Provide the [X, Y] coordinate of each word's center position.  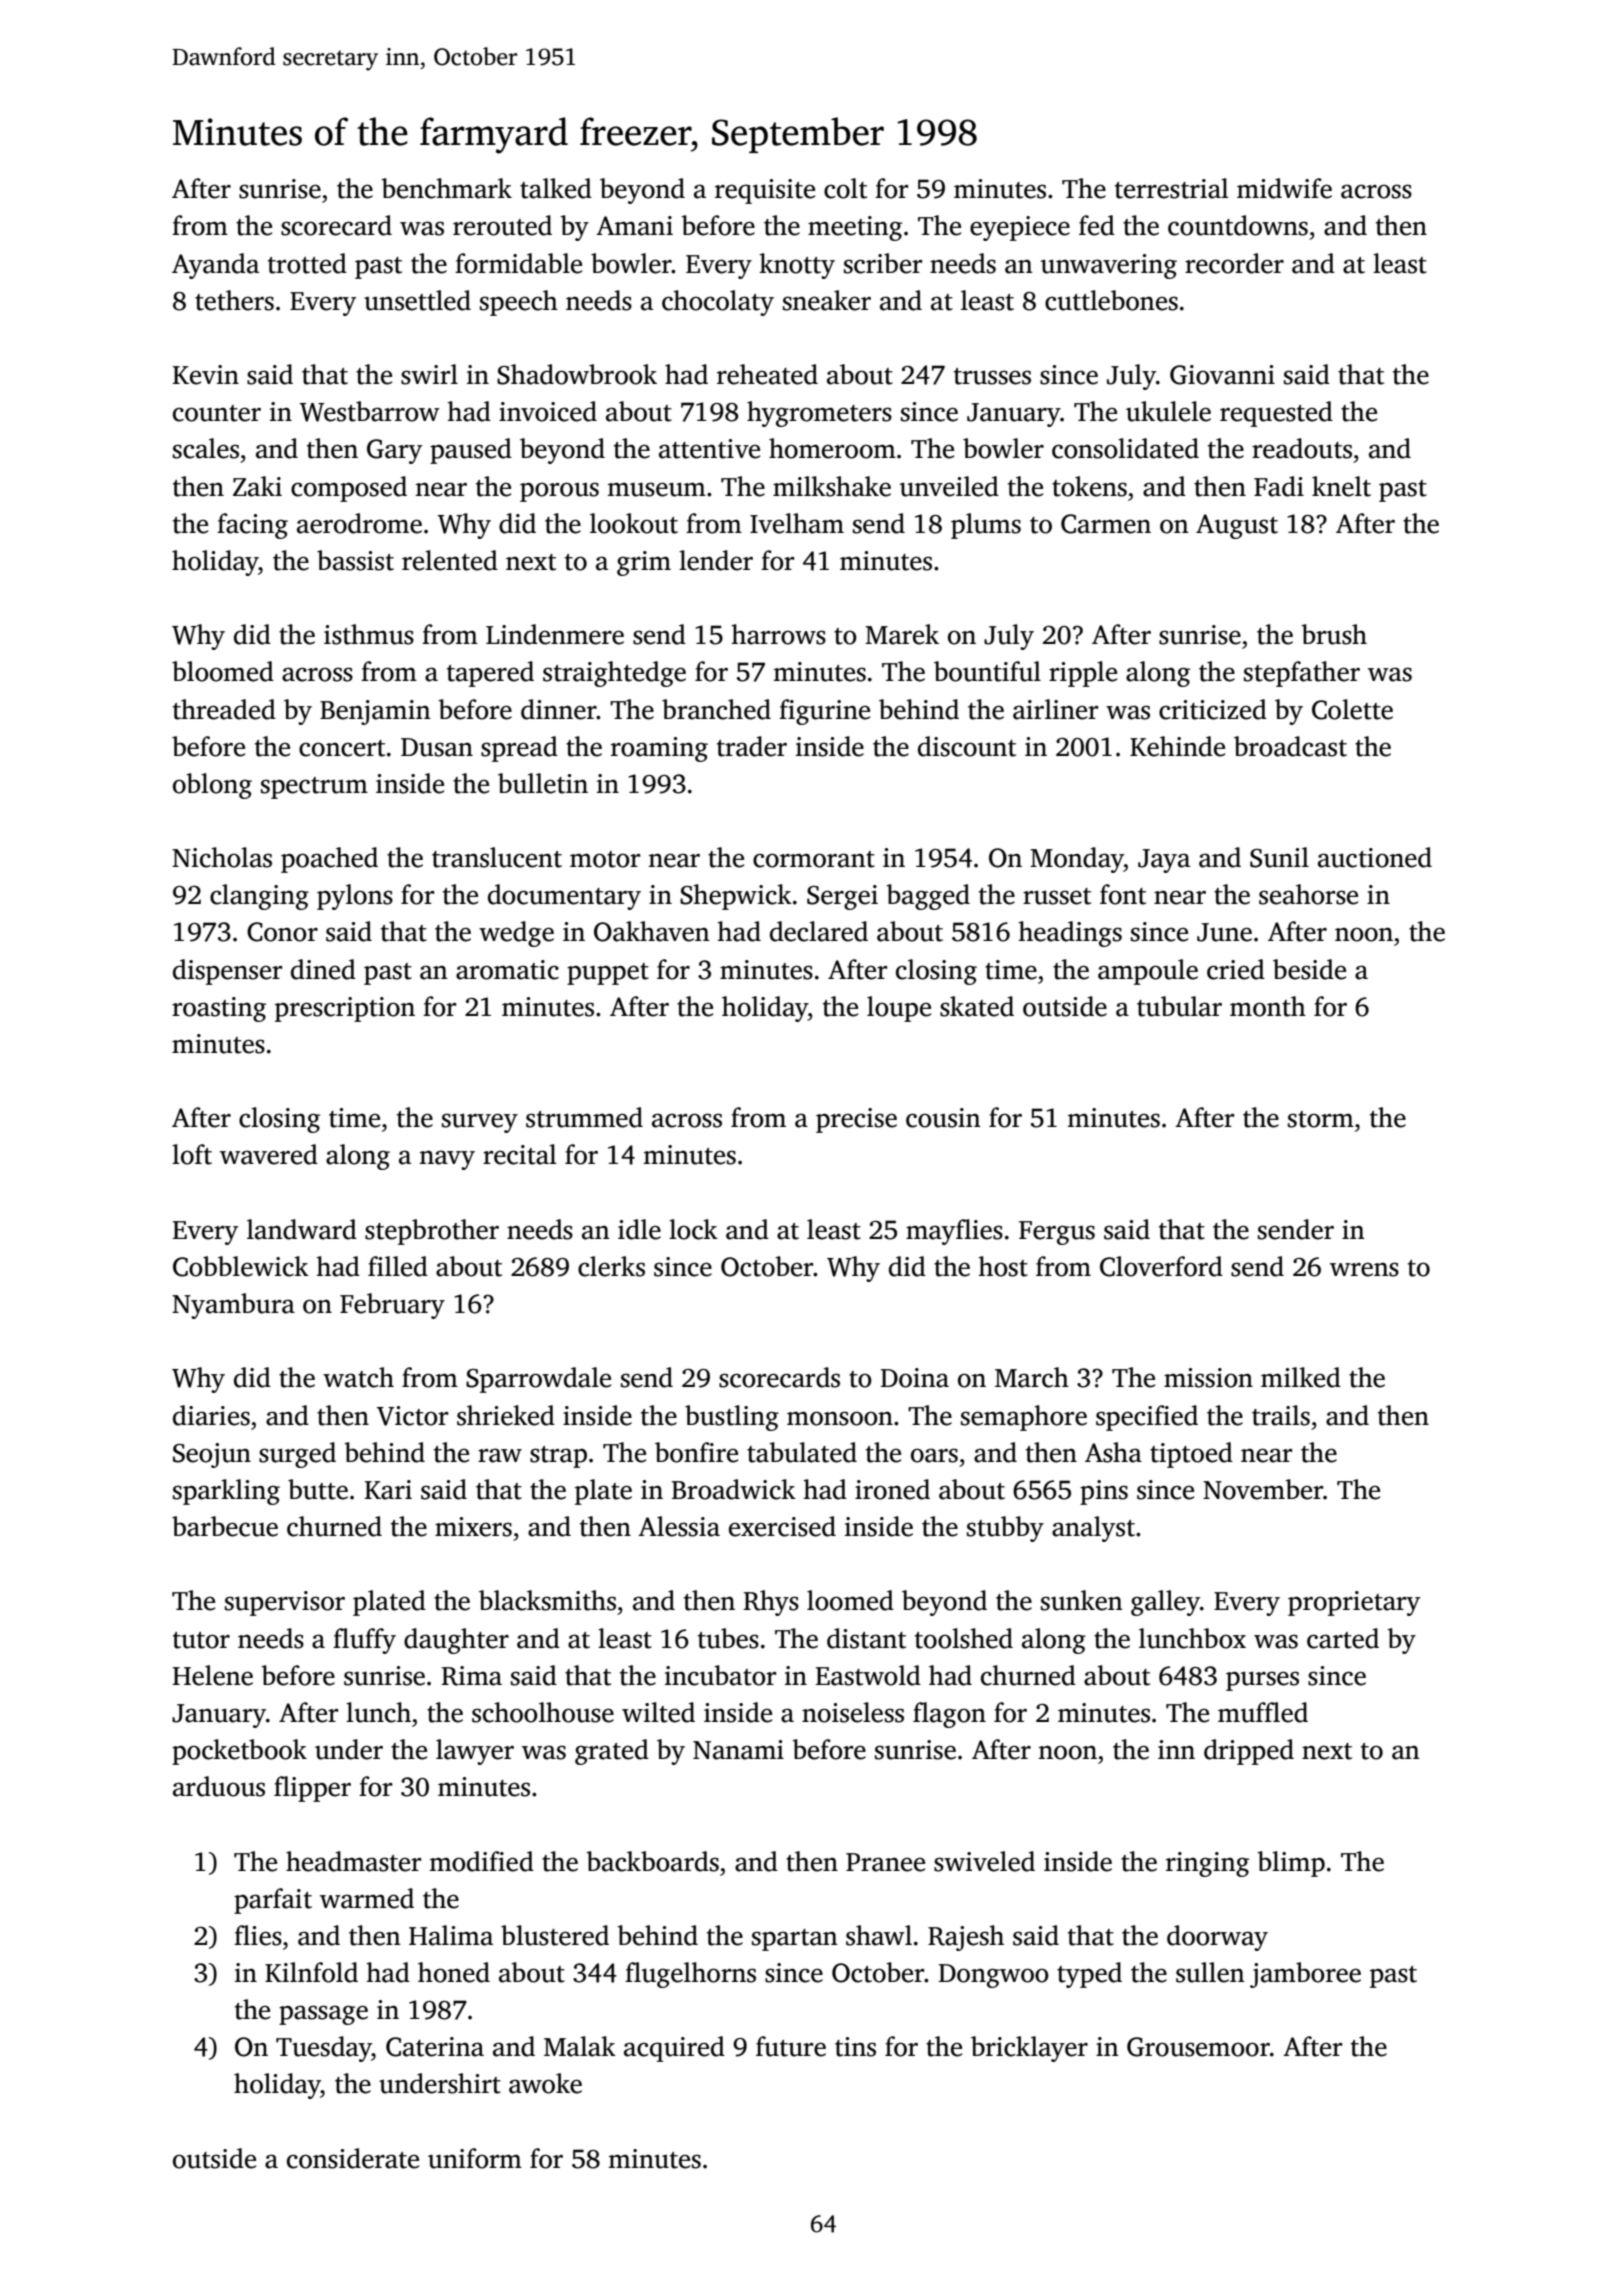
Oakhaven [652, 931]
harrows [778, 634]
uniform [475, 2158]
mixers [473, 1527]
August [1237, 526]
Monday [1077, 860]
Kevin [206, 375]
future [791, 2046]
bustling [732, 1418]
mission [1208, 1378]
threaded [224, 709]
